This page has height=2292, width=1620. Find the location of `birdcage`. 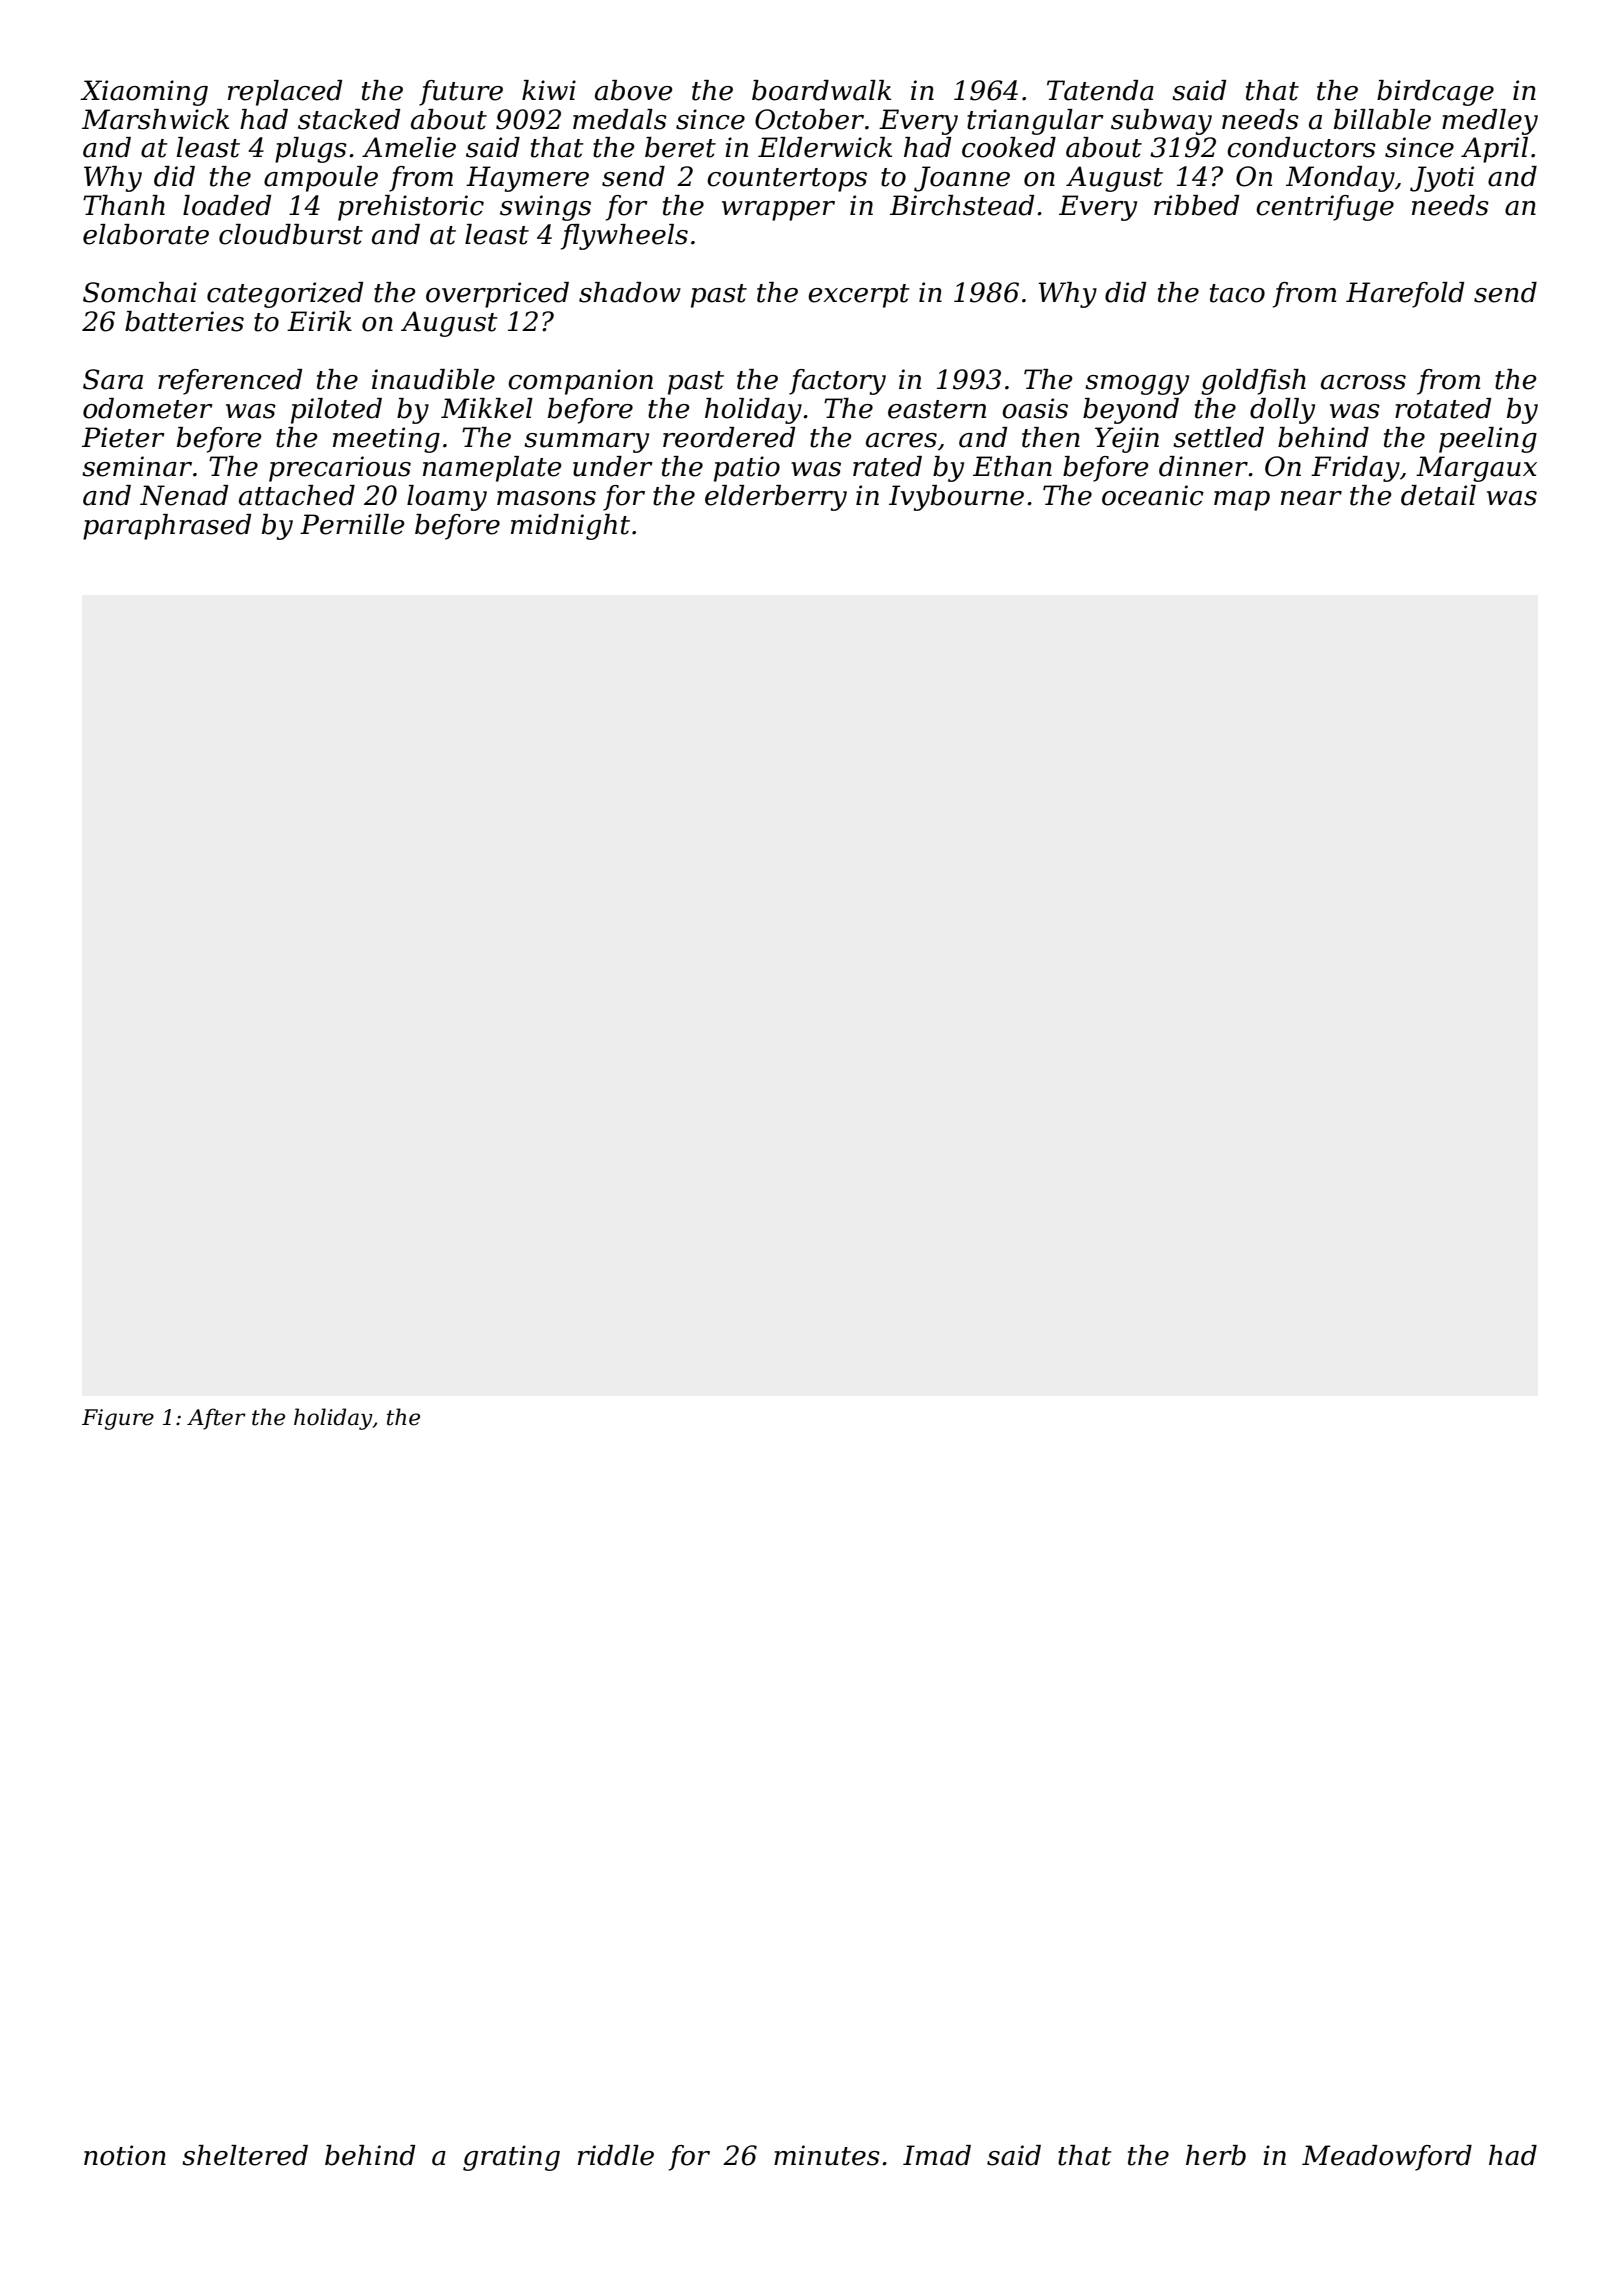

birdcage is located at coordinates (1435, 93).
